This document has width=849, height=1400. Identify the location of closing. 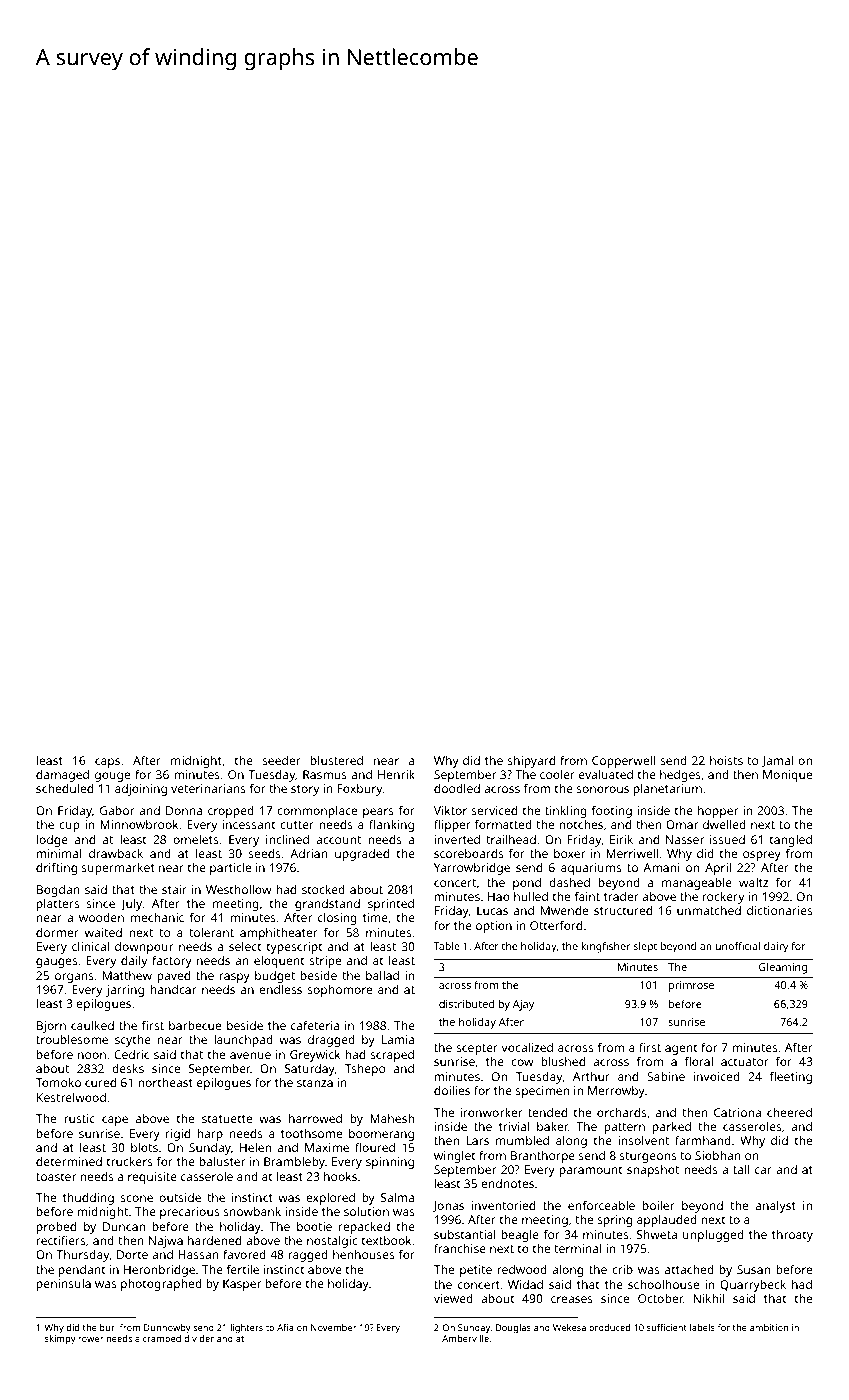
(337, 919).
